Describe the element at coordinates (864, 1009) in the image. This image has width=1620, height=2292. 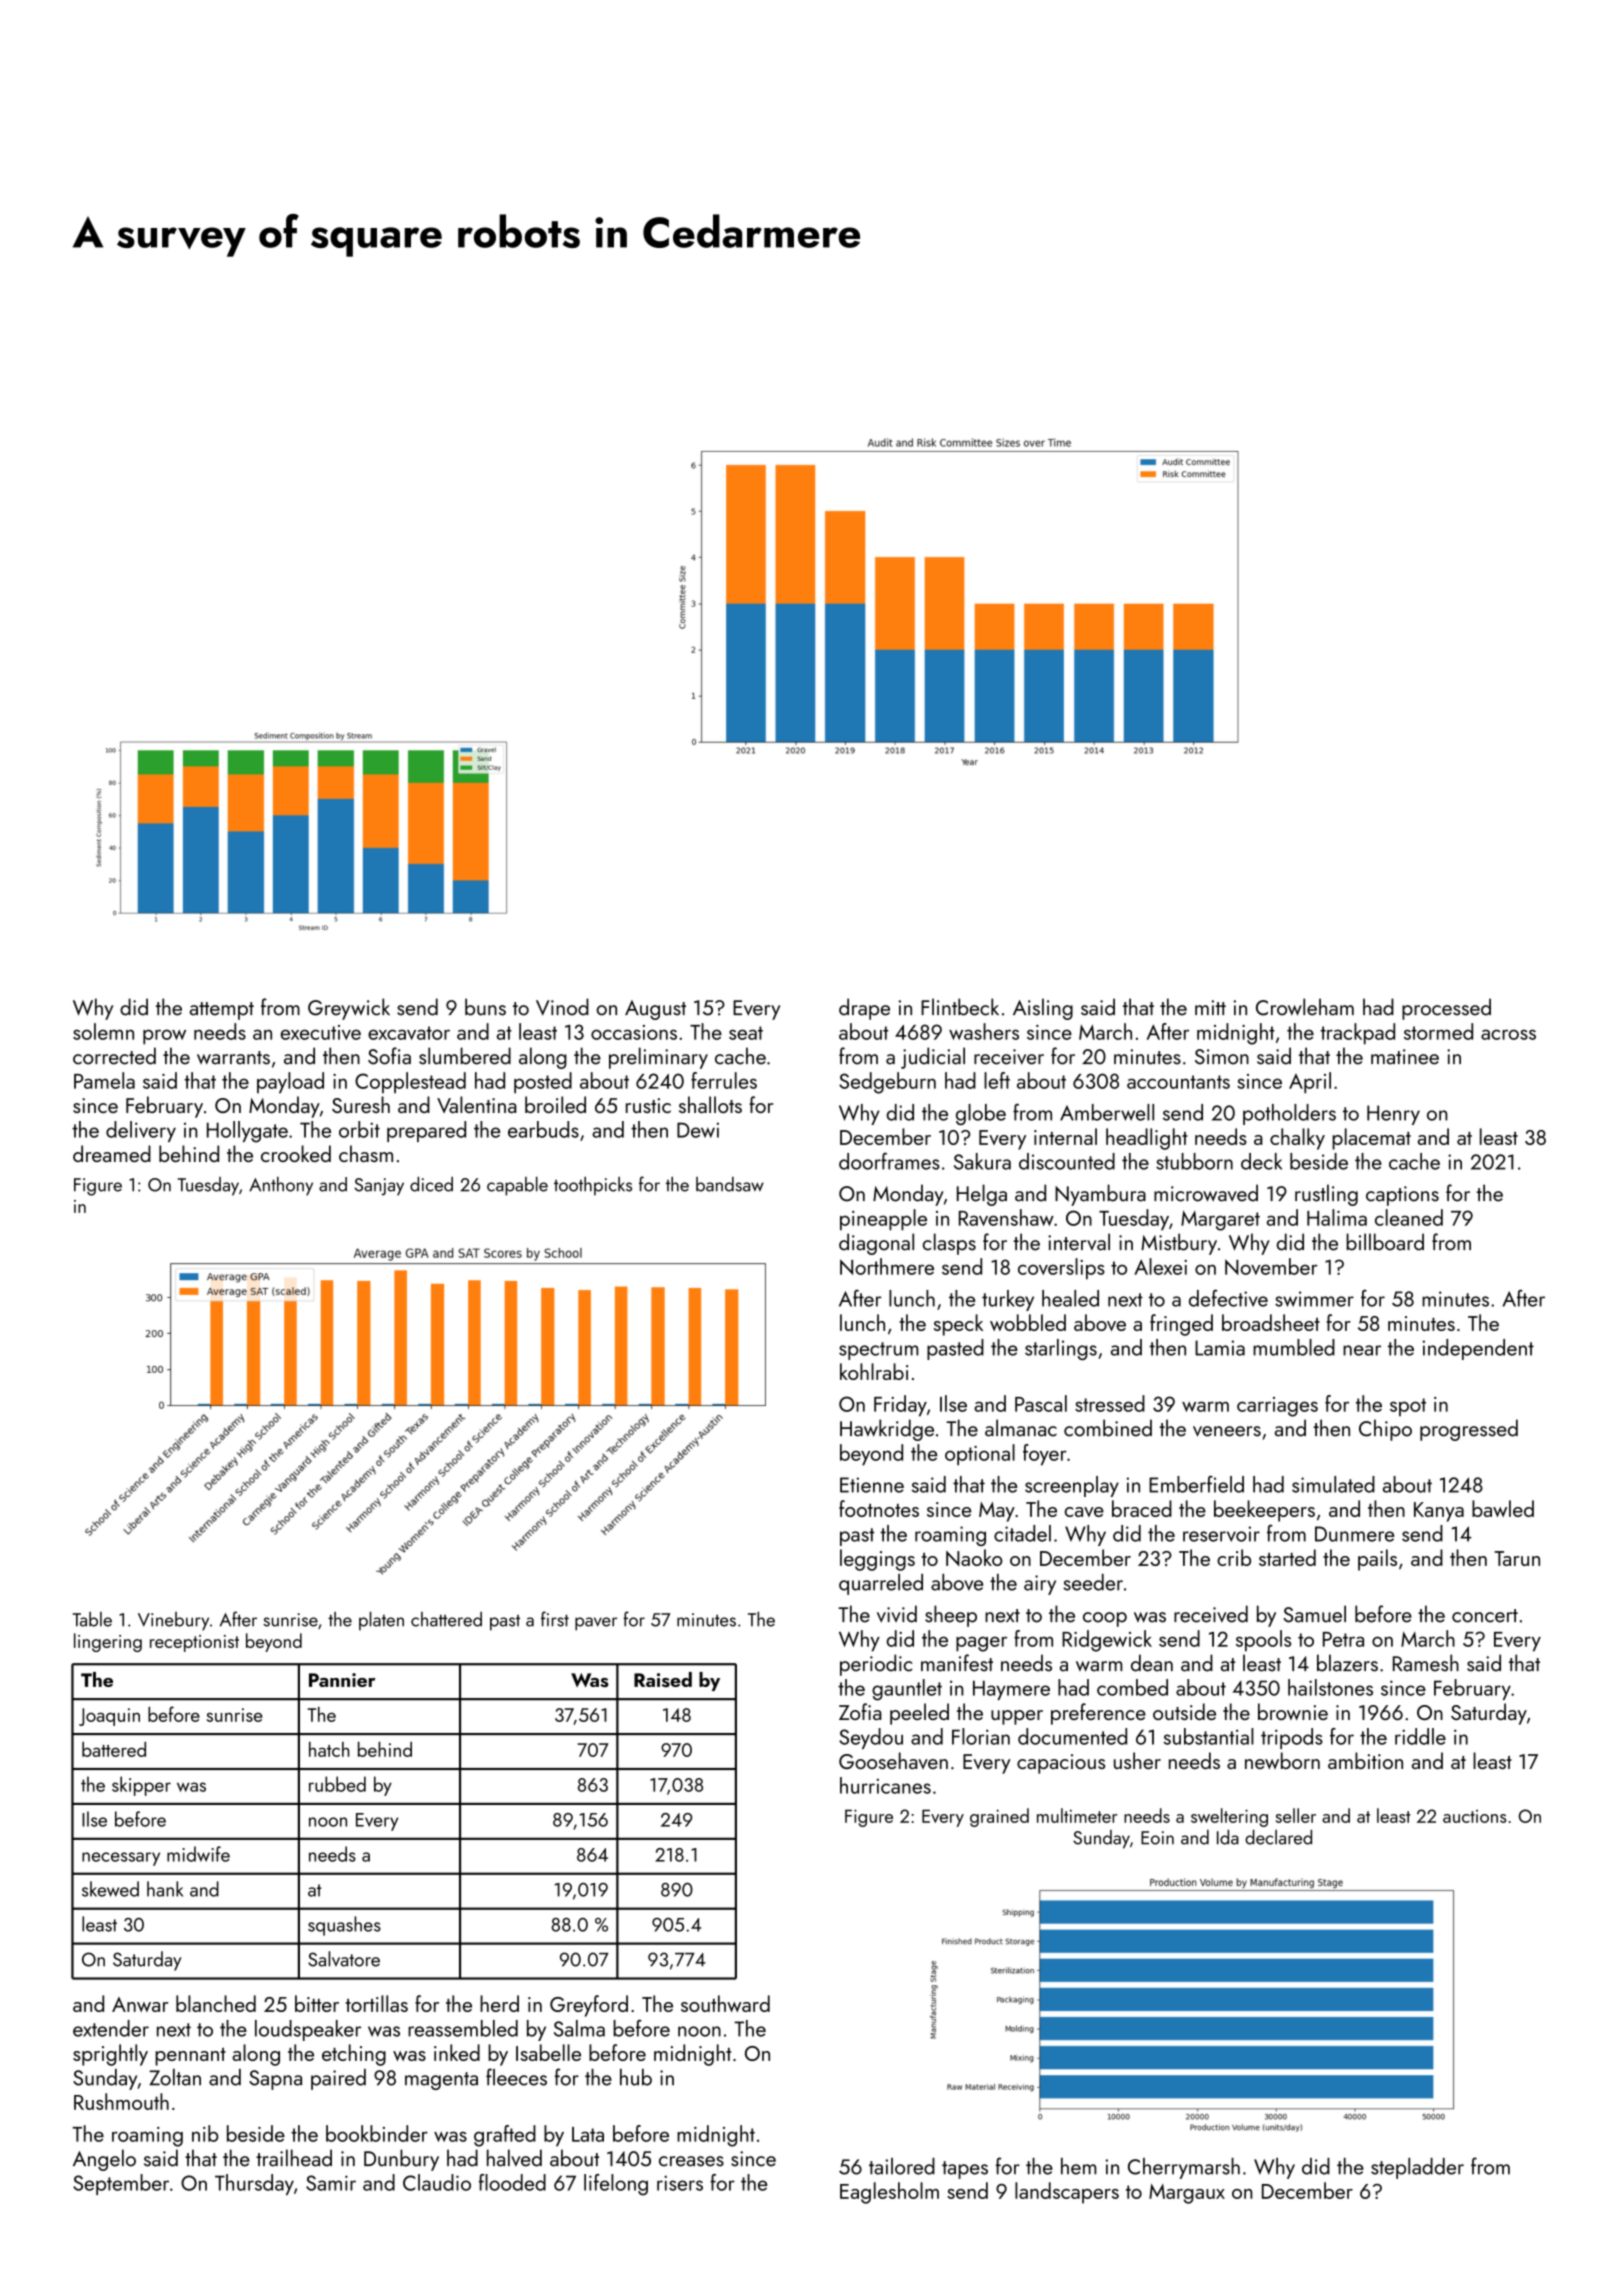
I see `drape` at that location.
